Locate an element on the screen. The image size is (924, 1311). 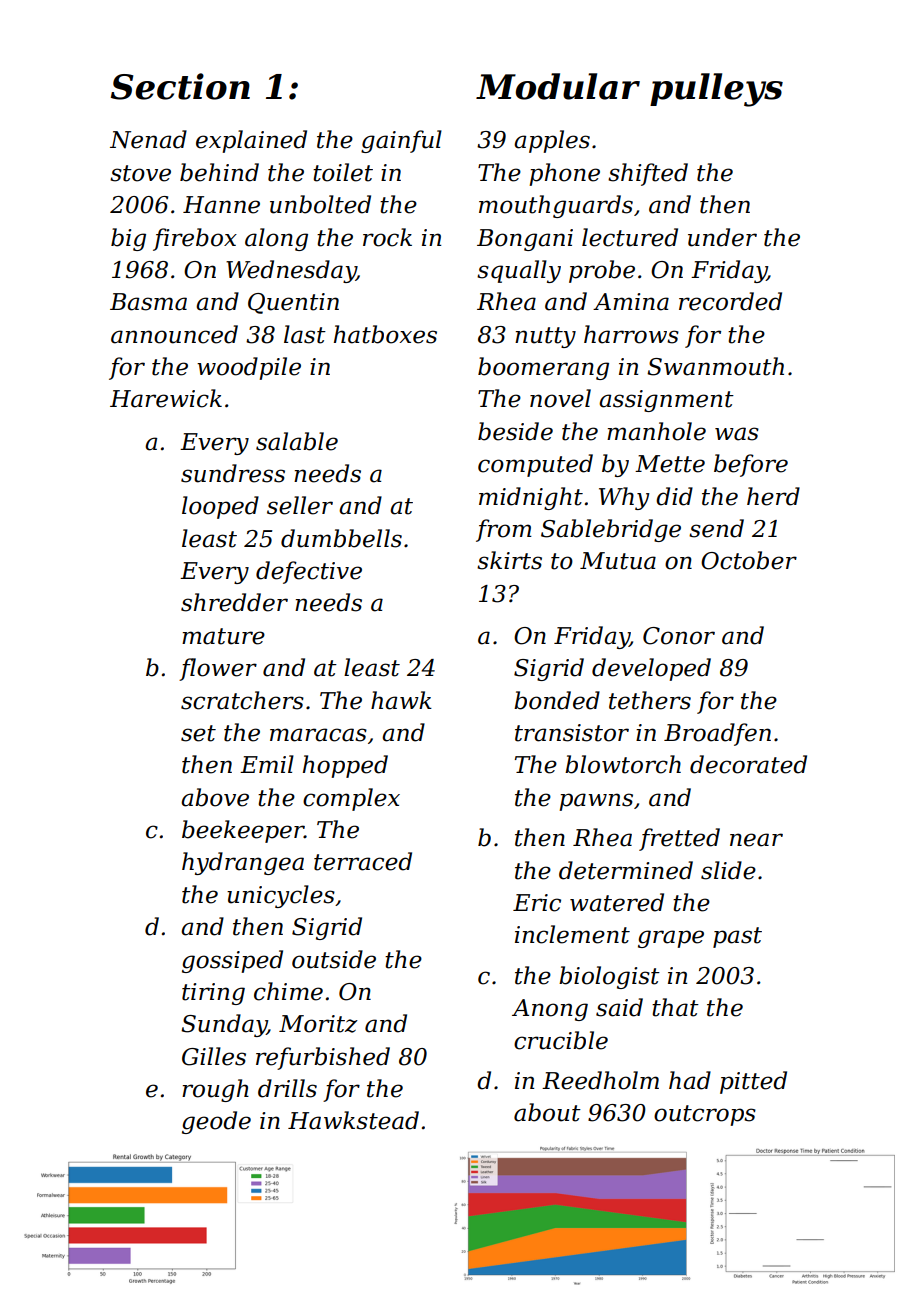
pulleys is located at coordinates (716, 90).
